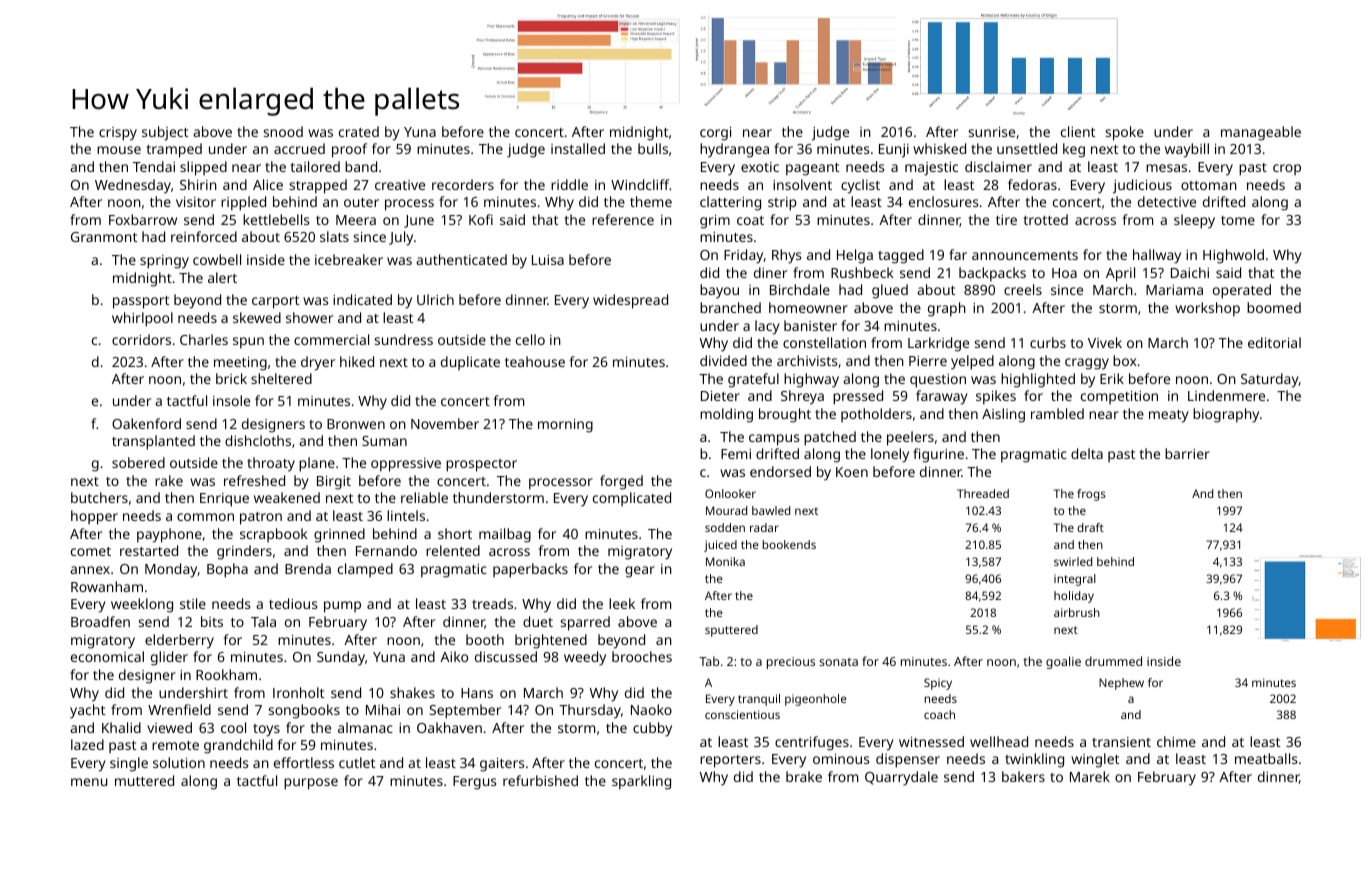 This screenshot has width=1372, height=887. I want to click on disclaimer, so click(998, 166).
